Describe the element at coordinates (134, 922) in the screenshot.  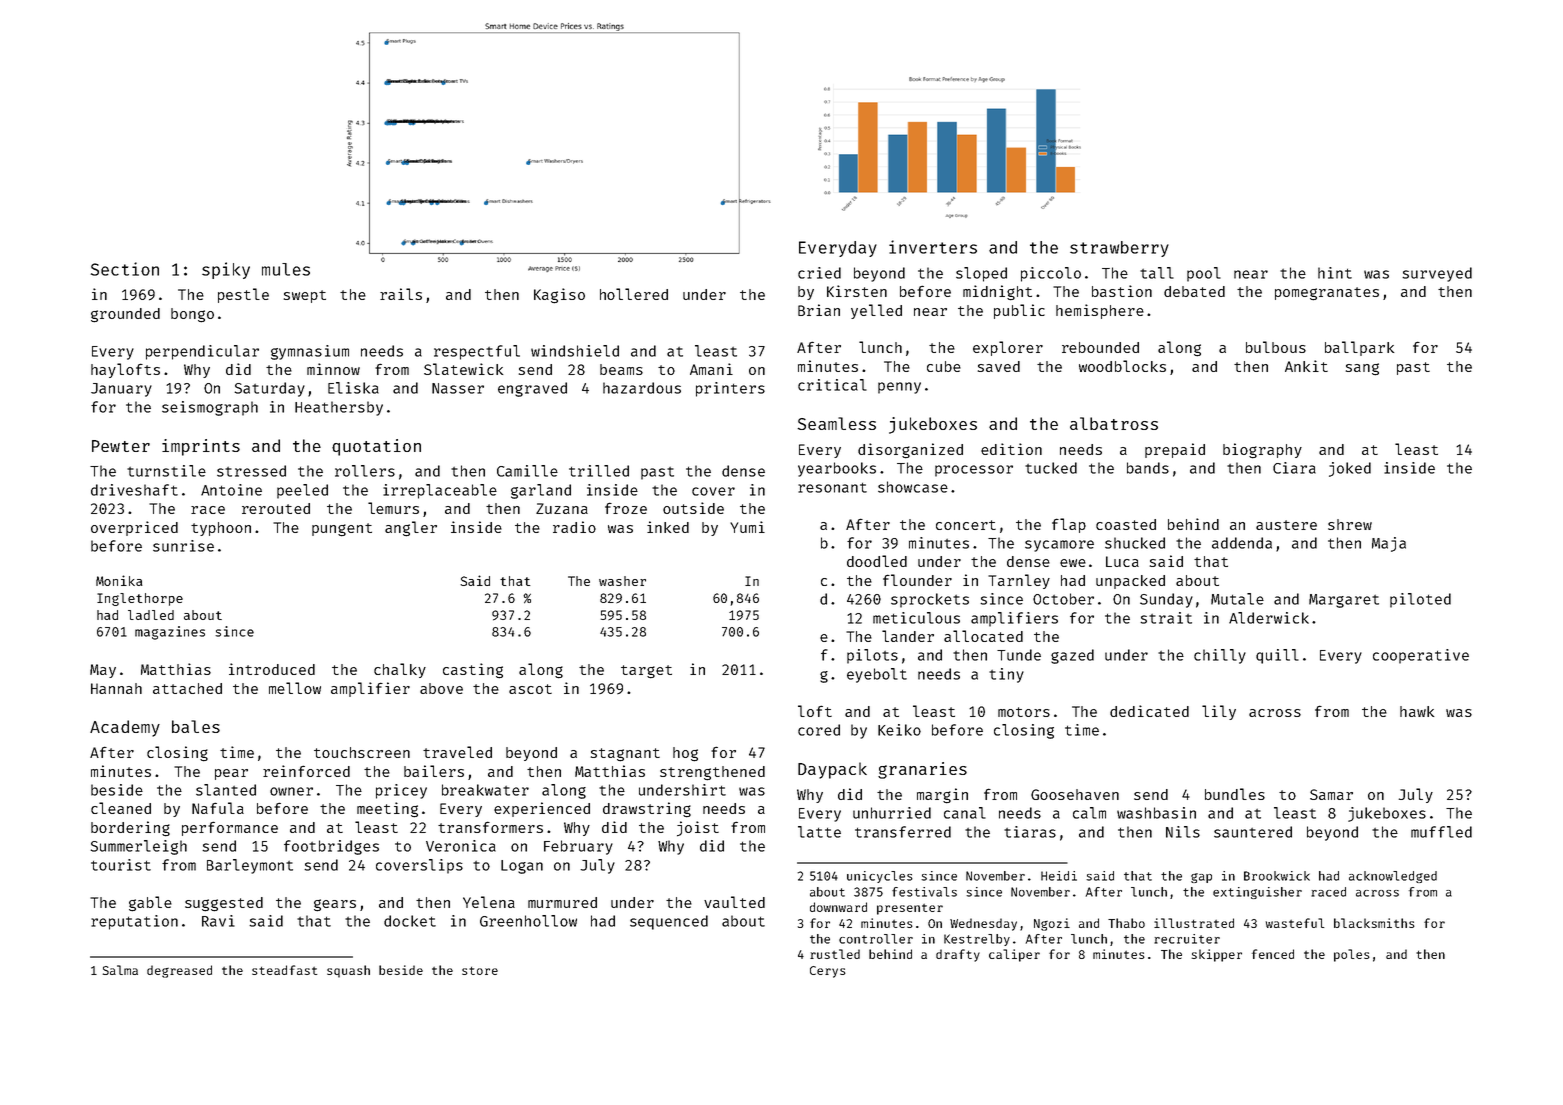
I see `reputation` at that location.
